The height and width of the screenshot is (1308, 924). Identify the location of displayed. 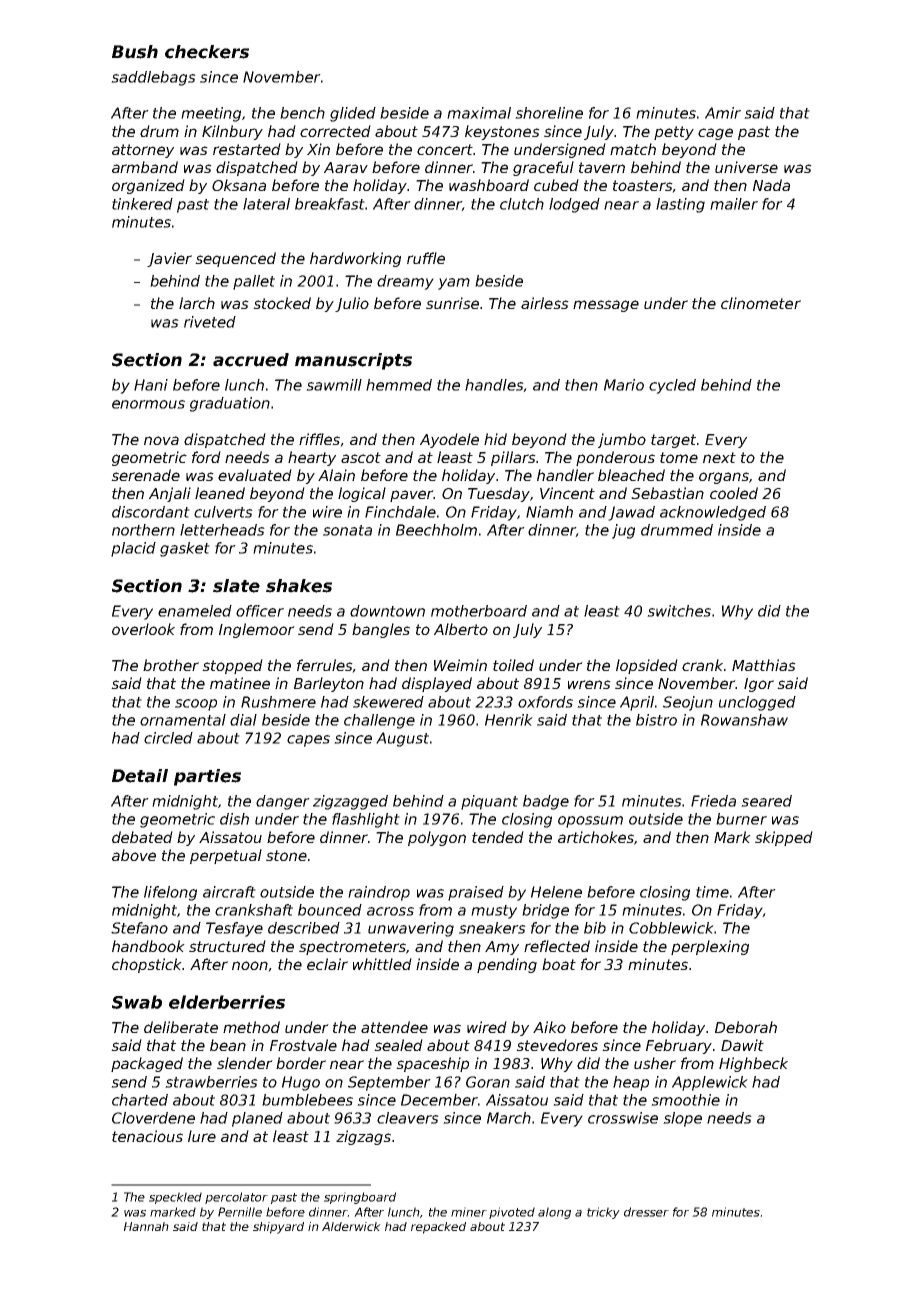
(437, 684).
